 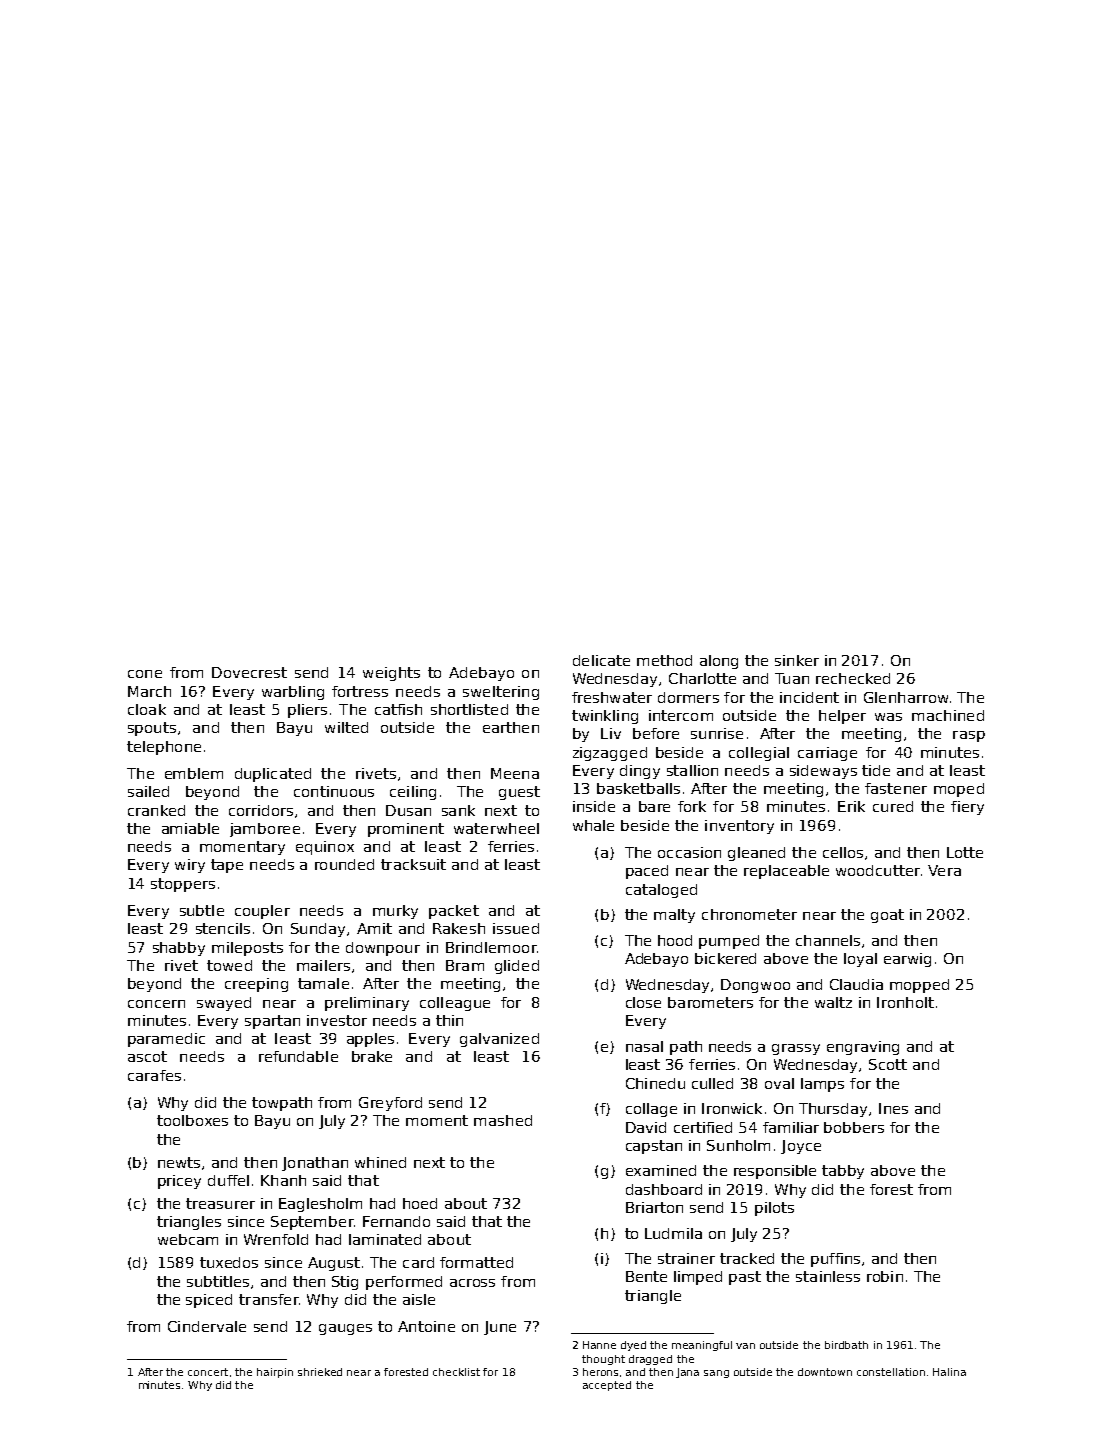 I want to click on delicate, so click(x=601, y=660).
